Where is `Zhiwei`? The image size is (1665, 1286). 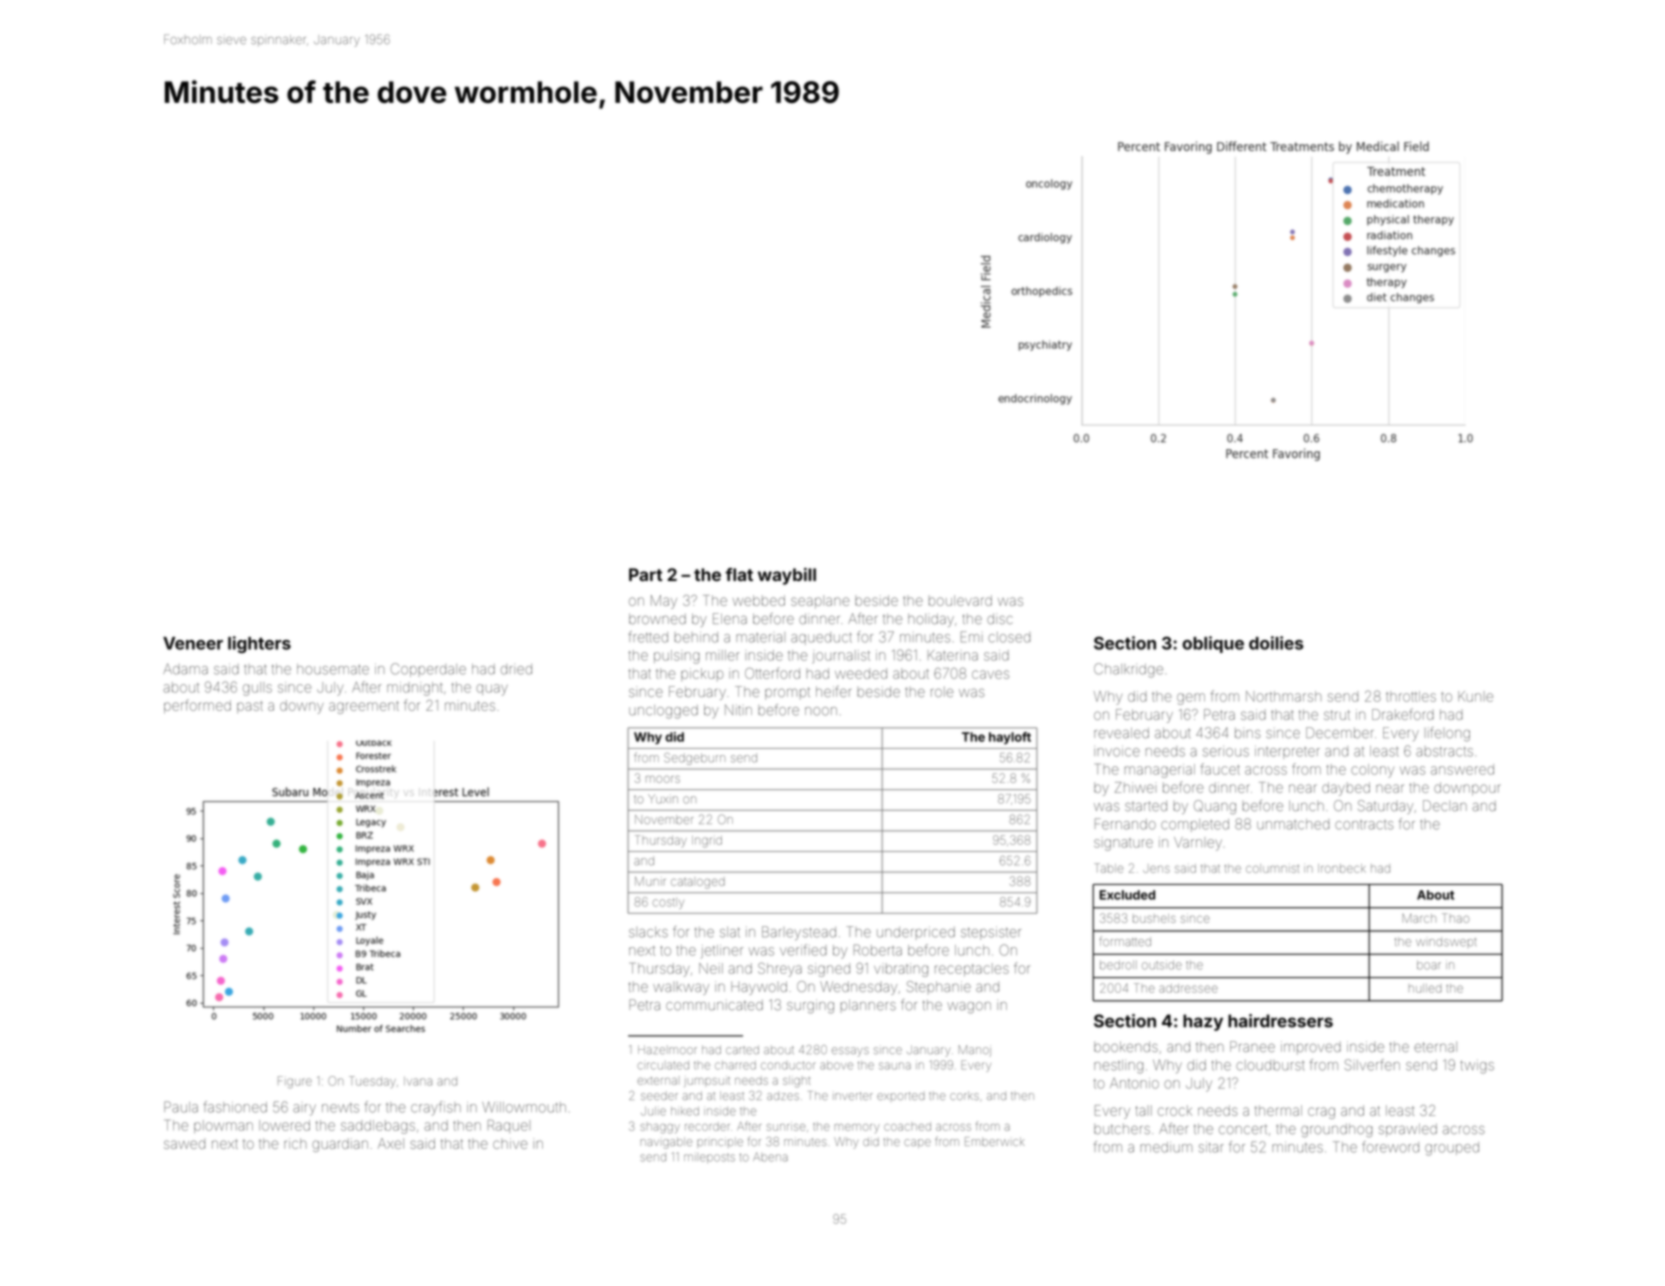
Zhiwei is located at coordinates (1134, 787).
